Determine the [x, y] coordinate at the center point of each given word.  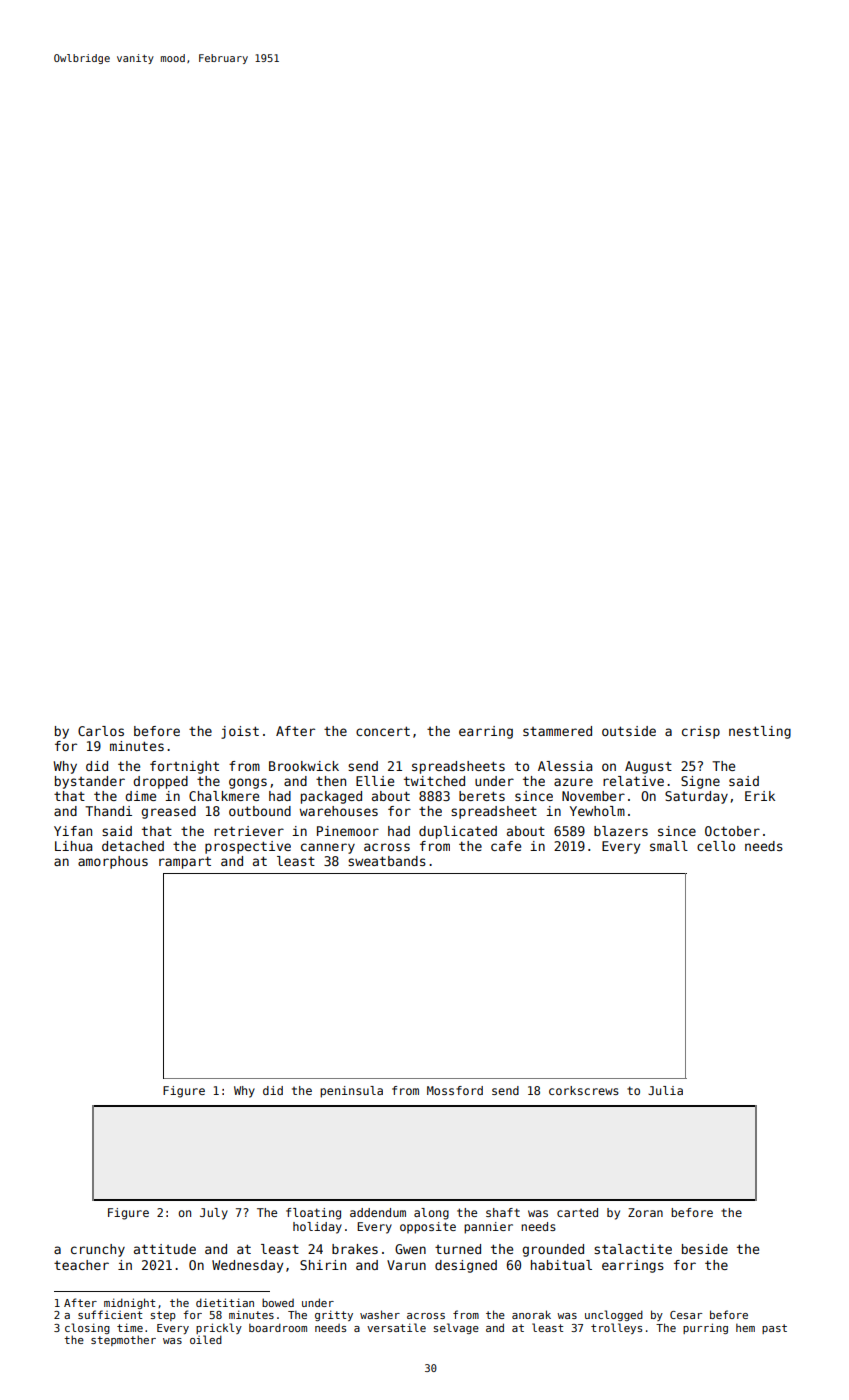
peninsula [351, 1092]
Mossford [455, 1090]
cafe [506, 846]
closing [87, 1328]
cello [716, 846]
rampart [185, 862]
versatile [396, 1327]
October [732, 831]
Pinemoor [348, 831]
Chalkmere [224, 796]
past [774, 1329]
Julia [665, 1090]
